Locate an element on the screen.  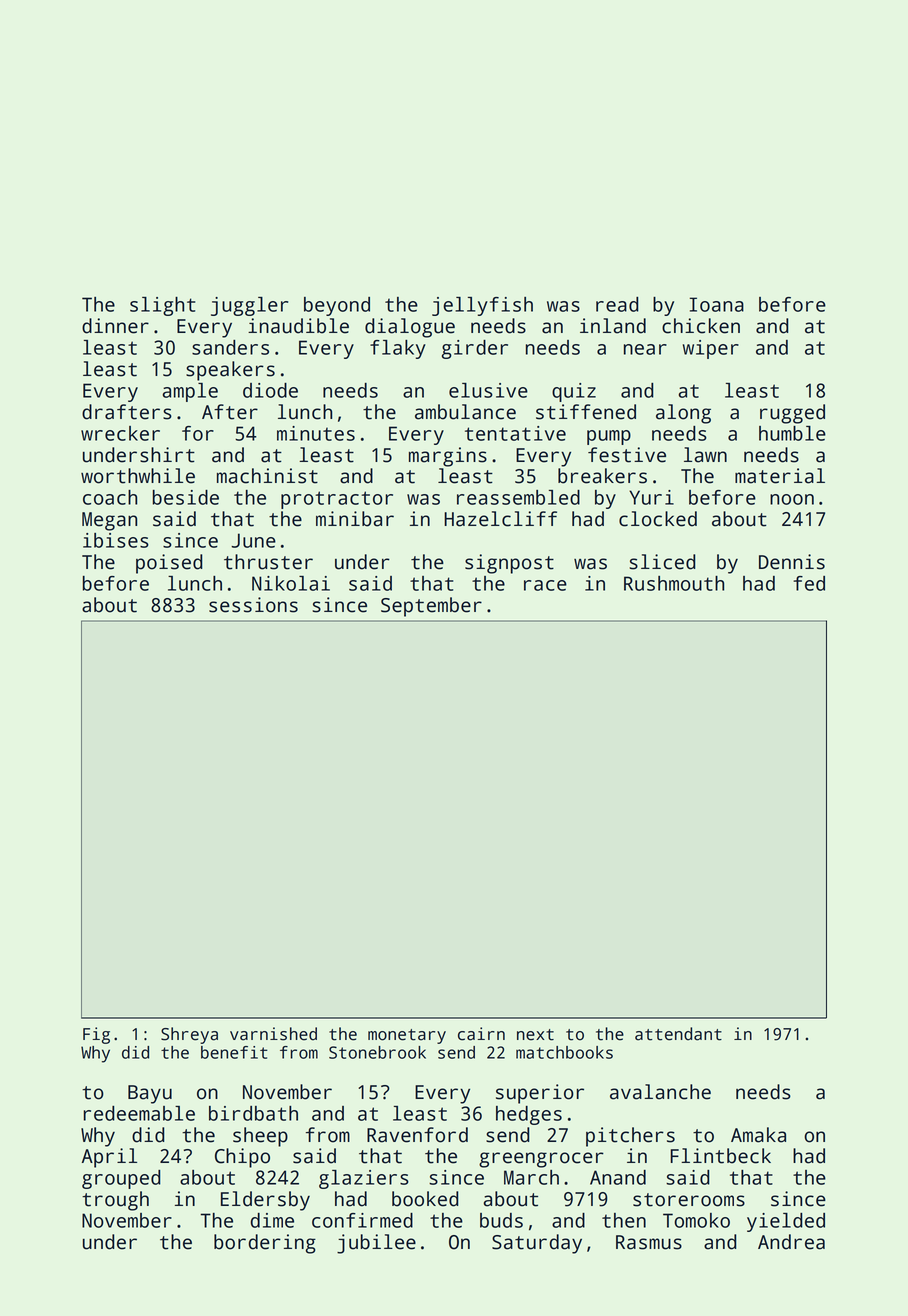
ambulance is located at coordinates (465, 412).
